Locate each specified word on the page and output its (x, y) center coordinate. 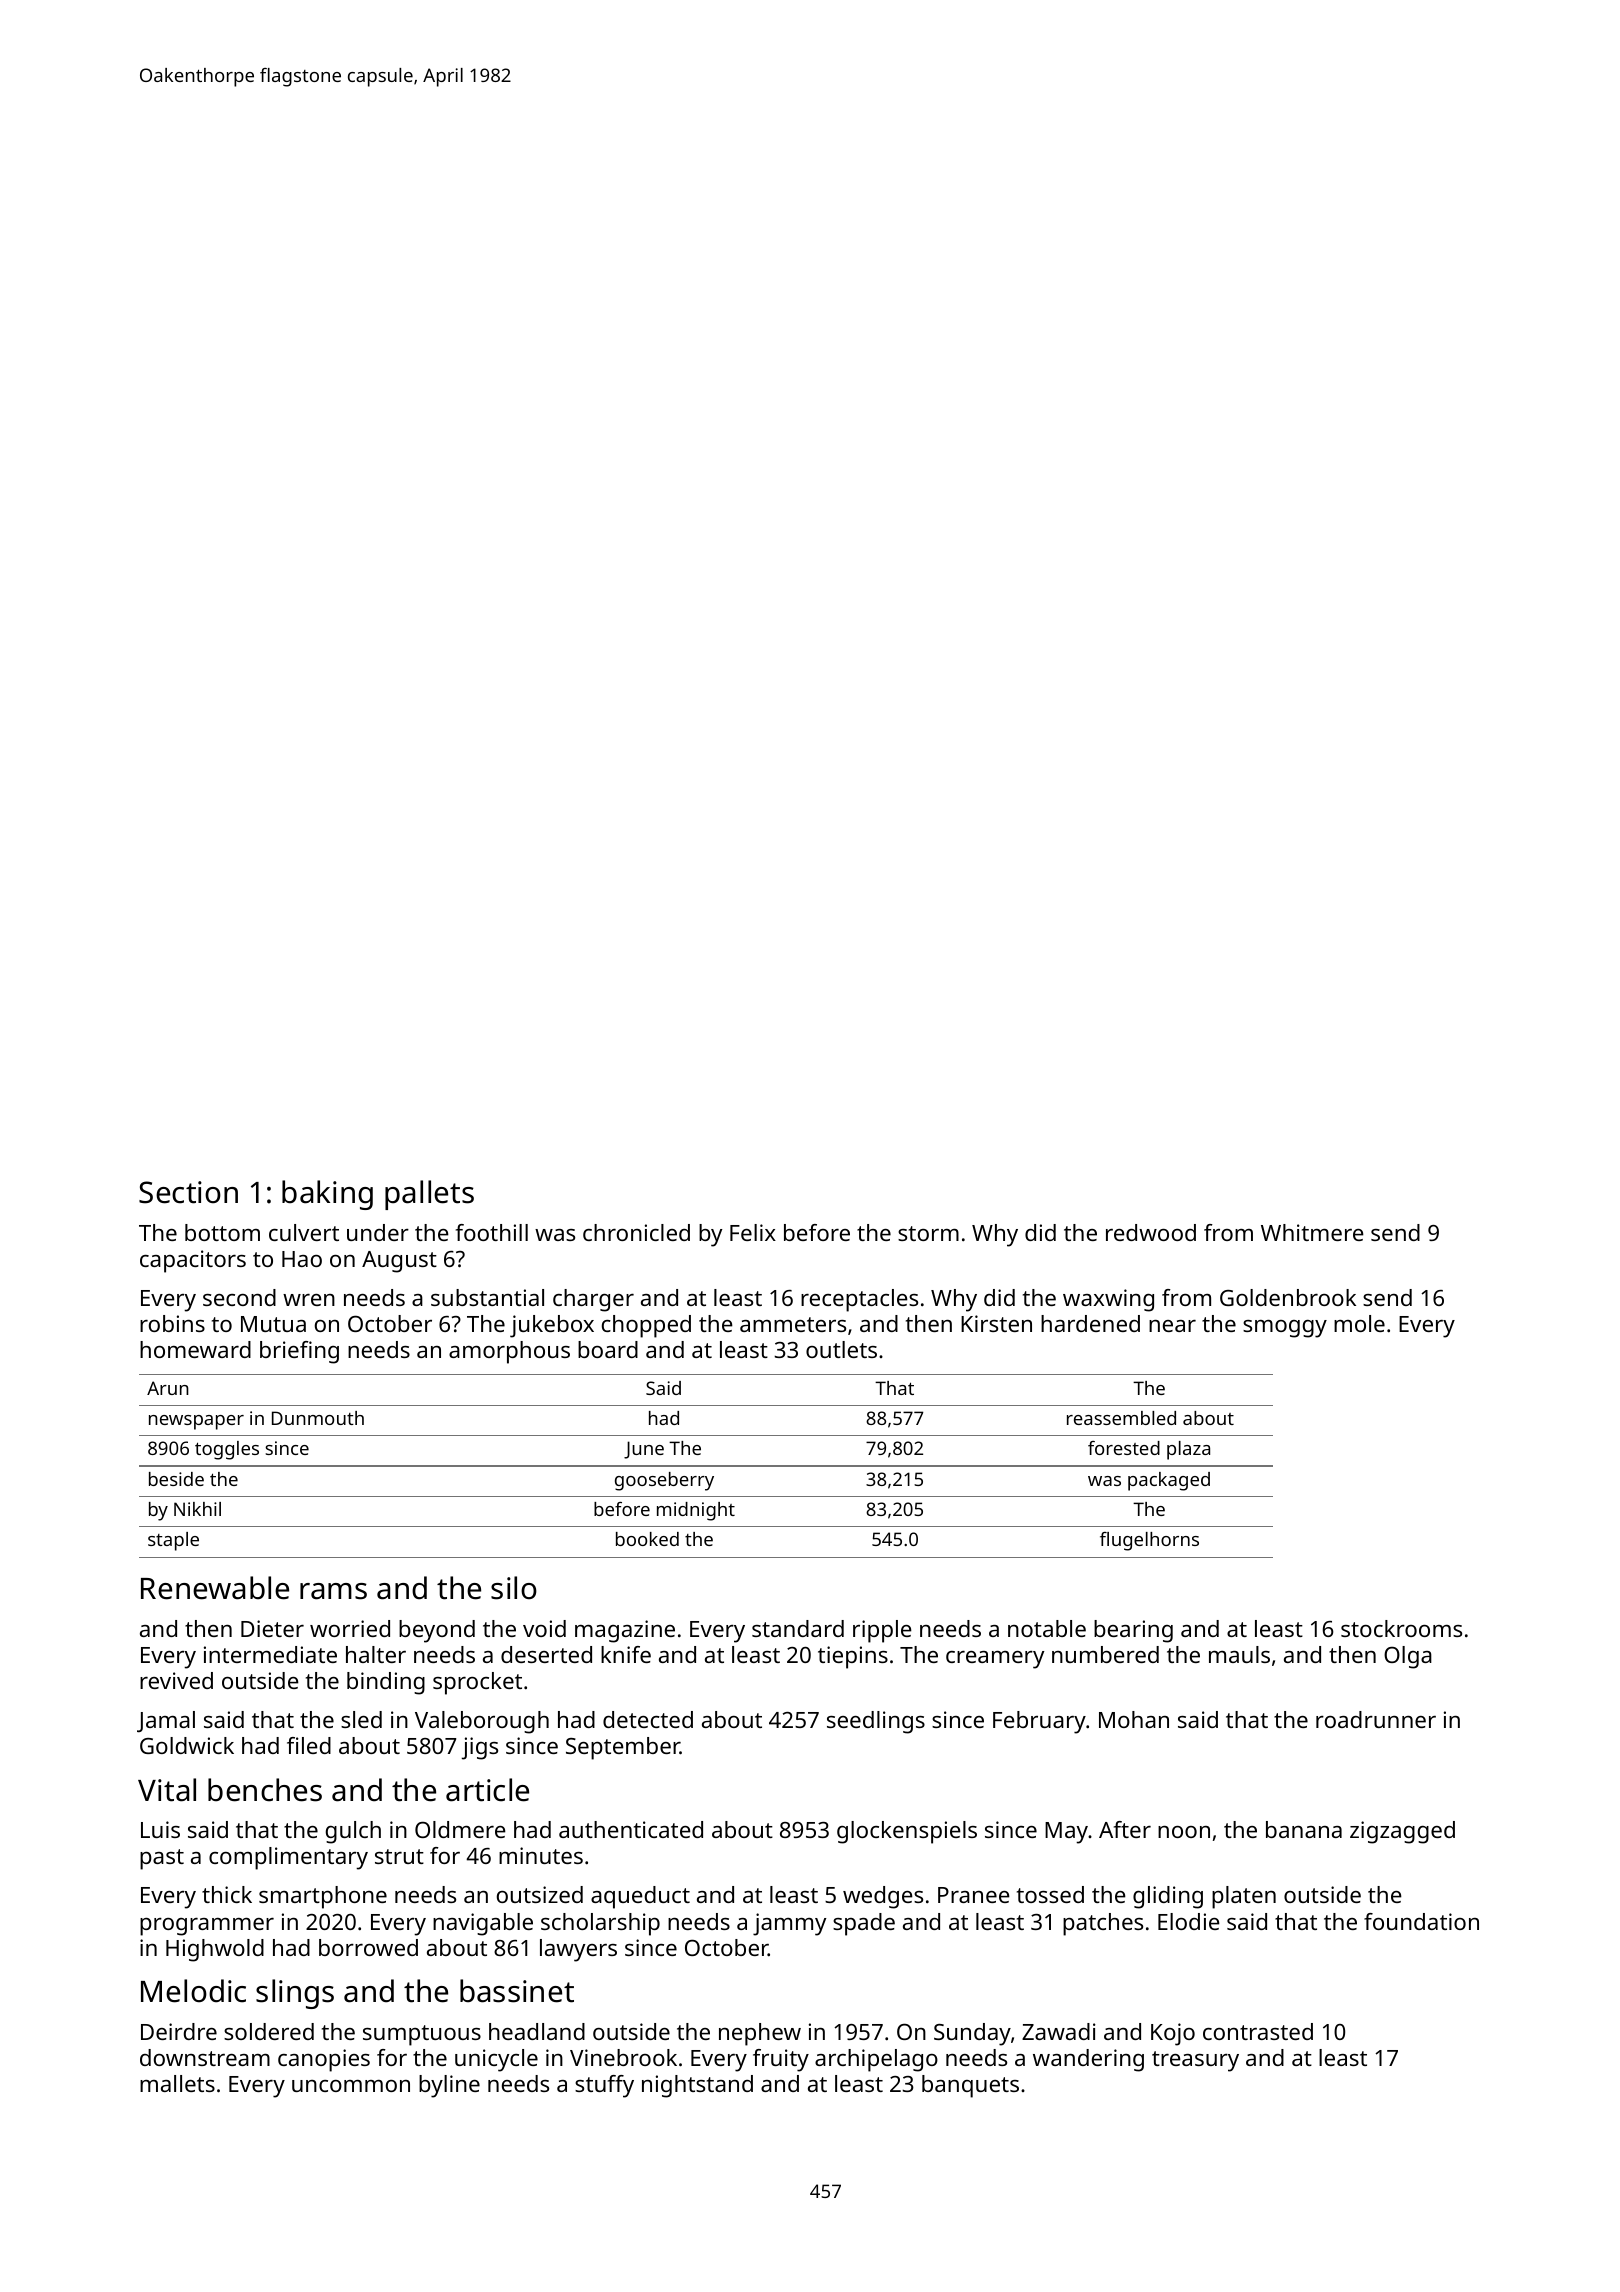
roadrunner (1376, 1719)
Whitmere (1312, 1232)
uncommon (351, 2086)
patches (1103, 1924)
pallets (429, 1195)
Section (188, 1192)
